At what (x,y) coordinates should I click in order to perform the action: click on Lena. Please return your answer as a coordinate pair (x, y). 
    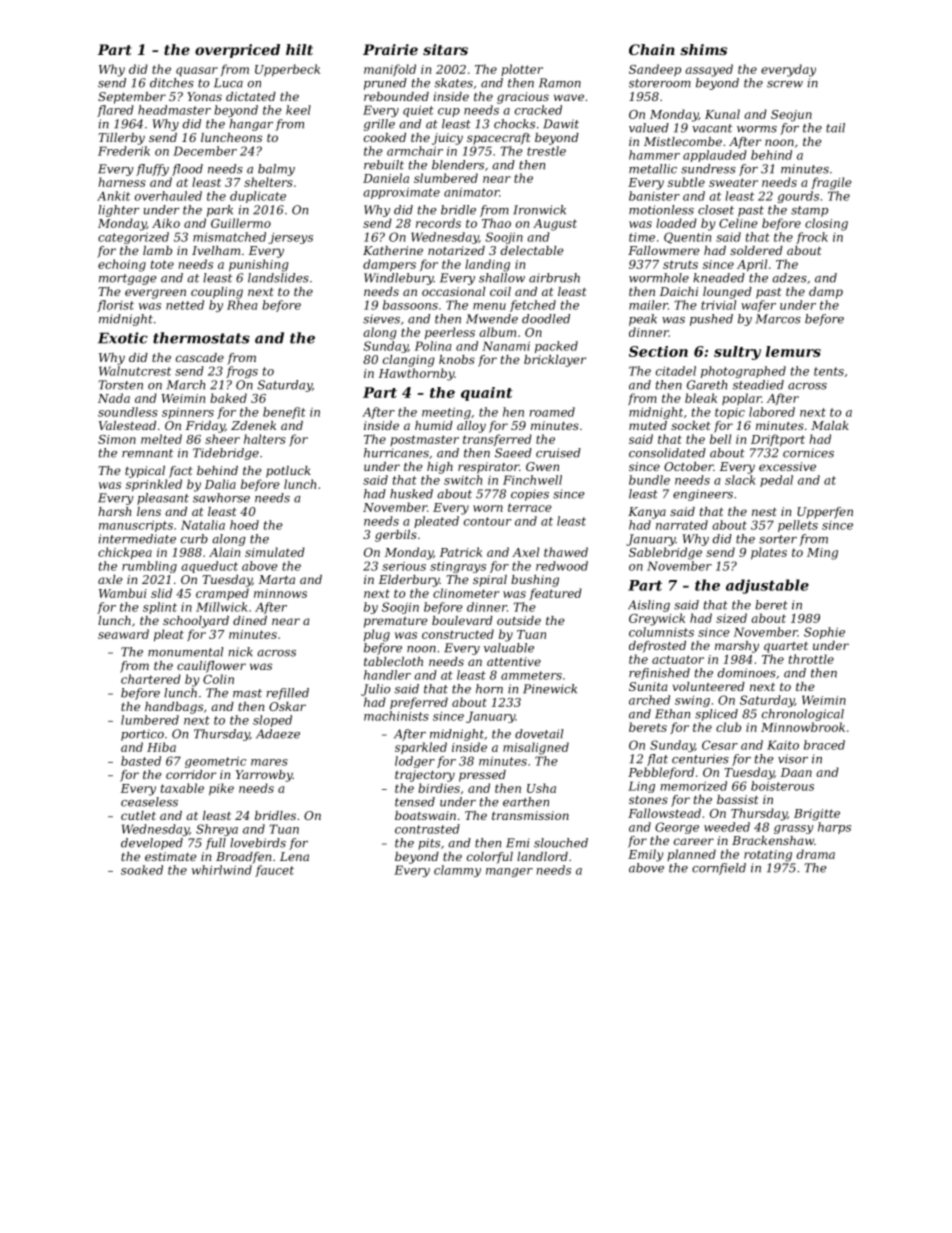
    Looking at the image, I should click on (294, 856).
